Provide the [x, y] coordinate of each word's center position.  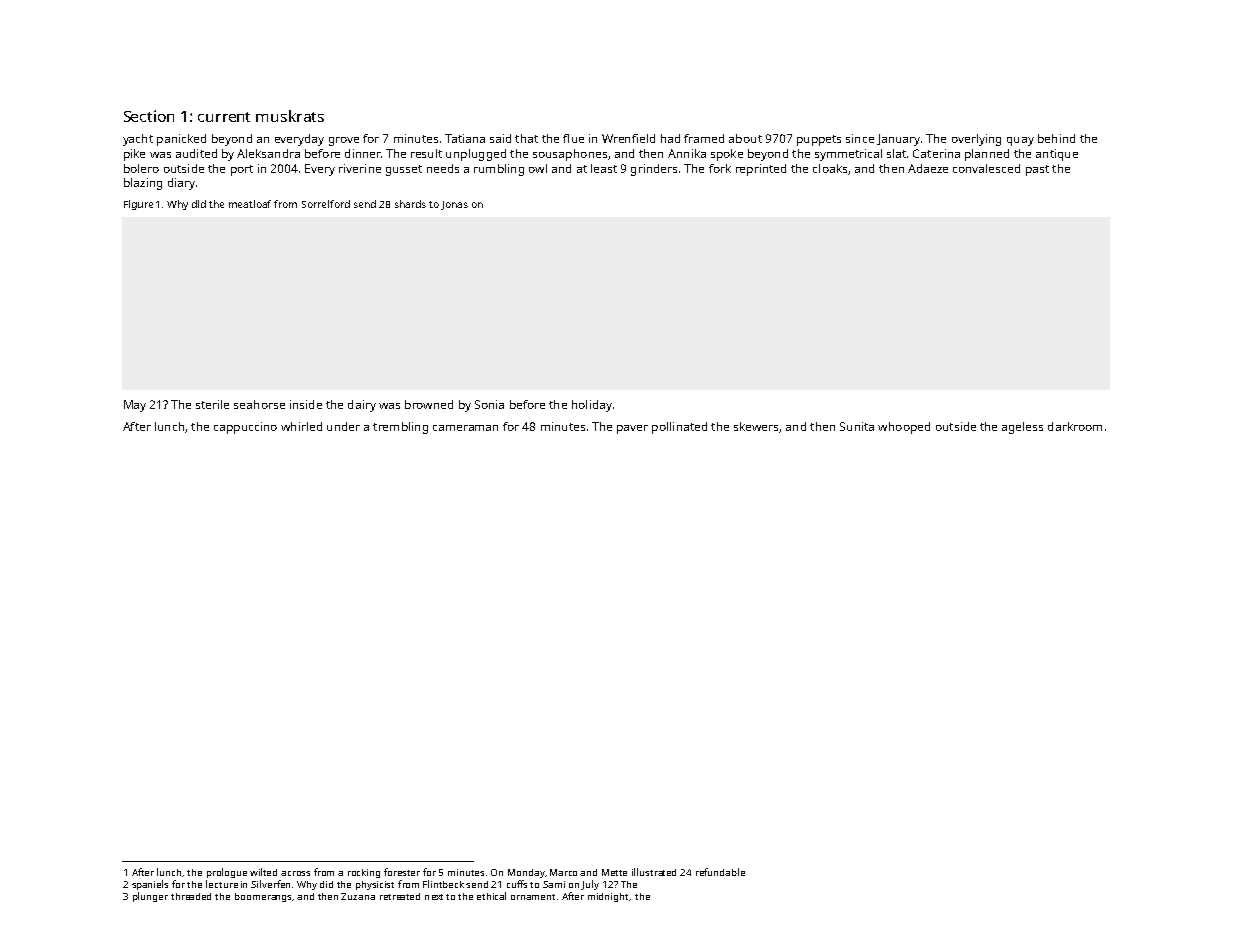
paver [632, 429]
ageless [1022, 428]
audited [196, 153]
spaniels [150, 885]
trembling [400, 428]
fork [720, 168]
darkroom [1075, 426]
